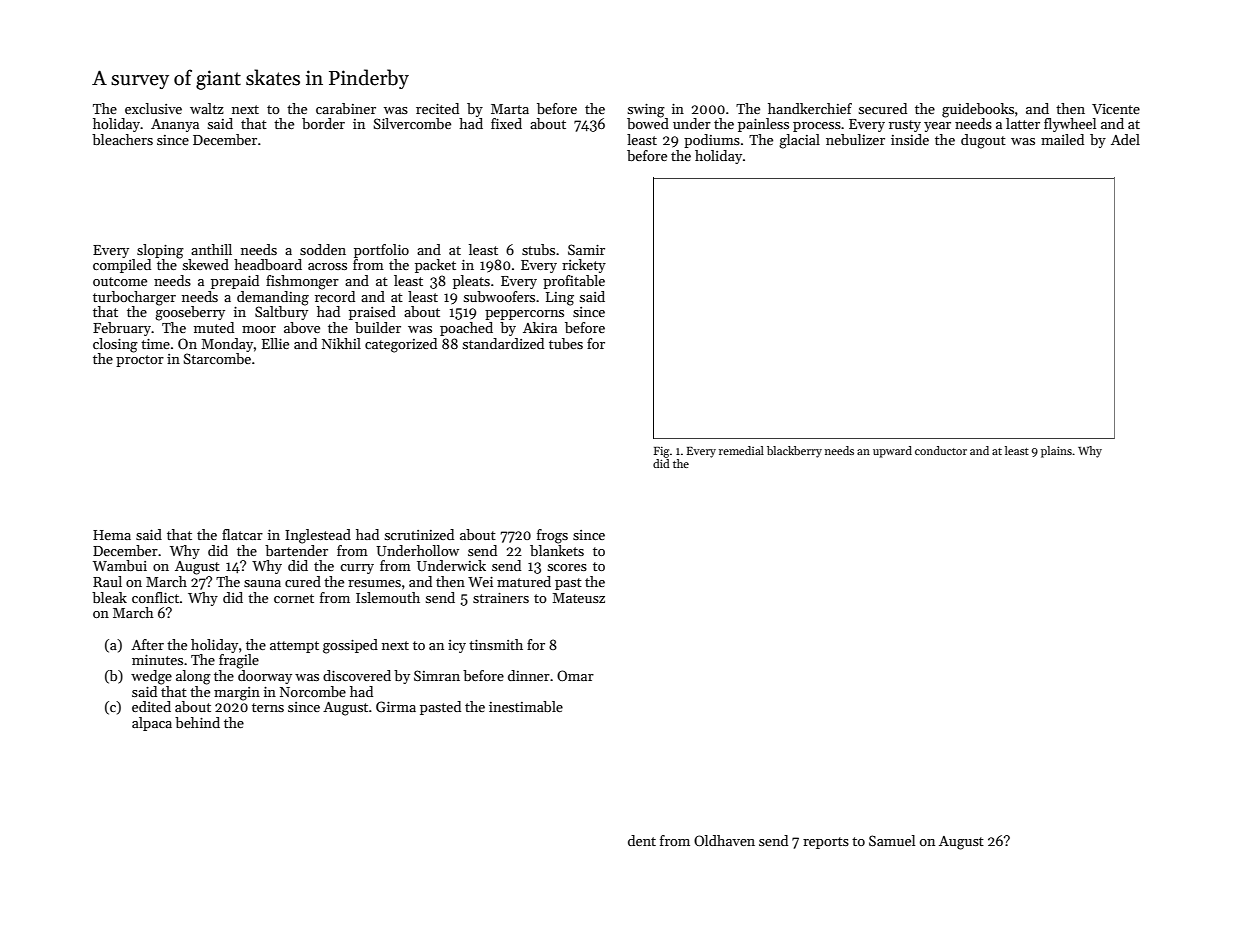 The height and width of the page is (952, 1233). What do you see at coordinates (661, 452) in the page?
I see `Fig` at bounding box center [661, 452].
